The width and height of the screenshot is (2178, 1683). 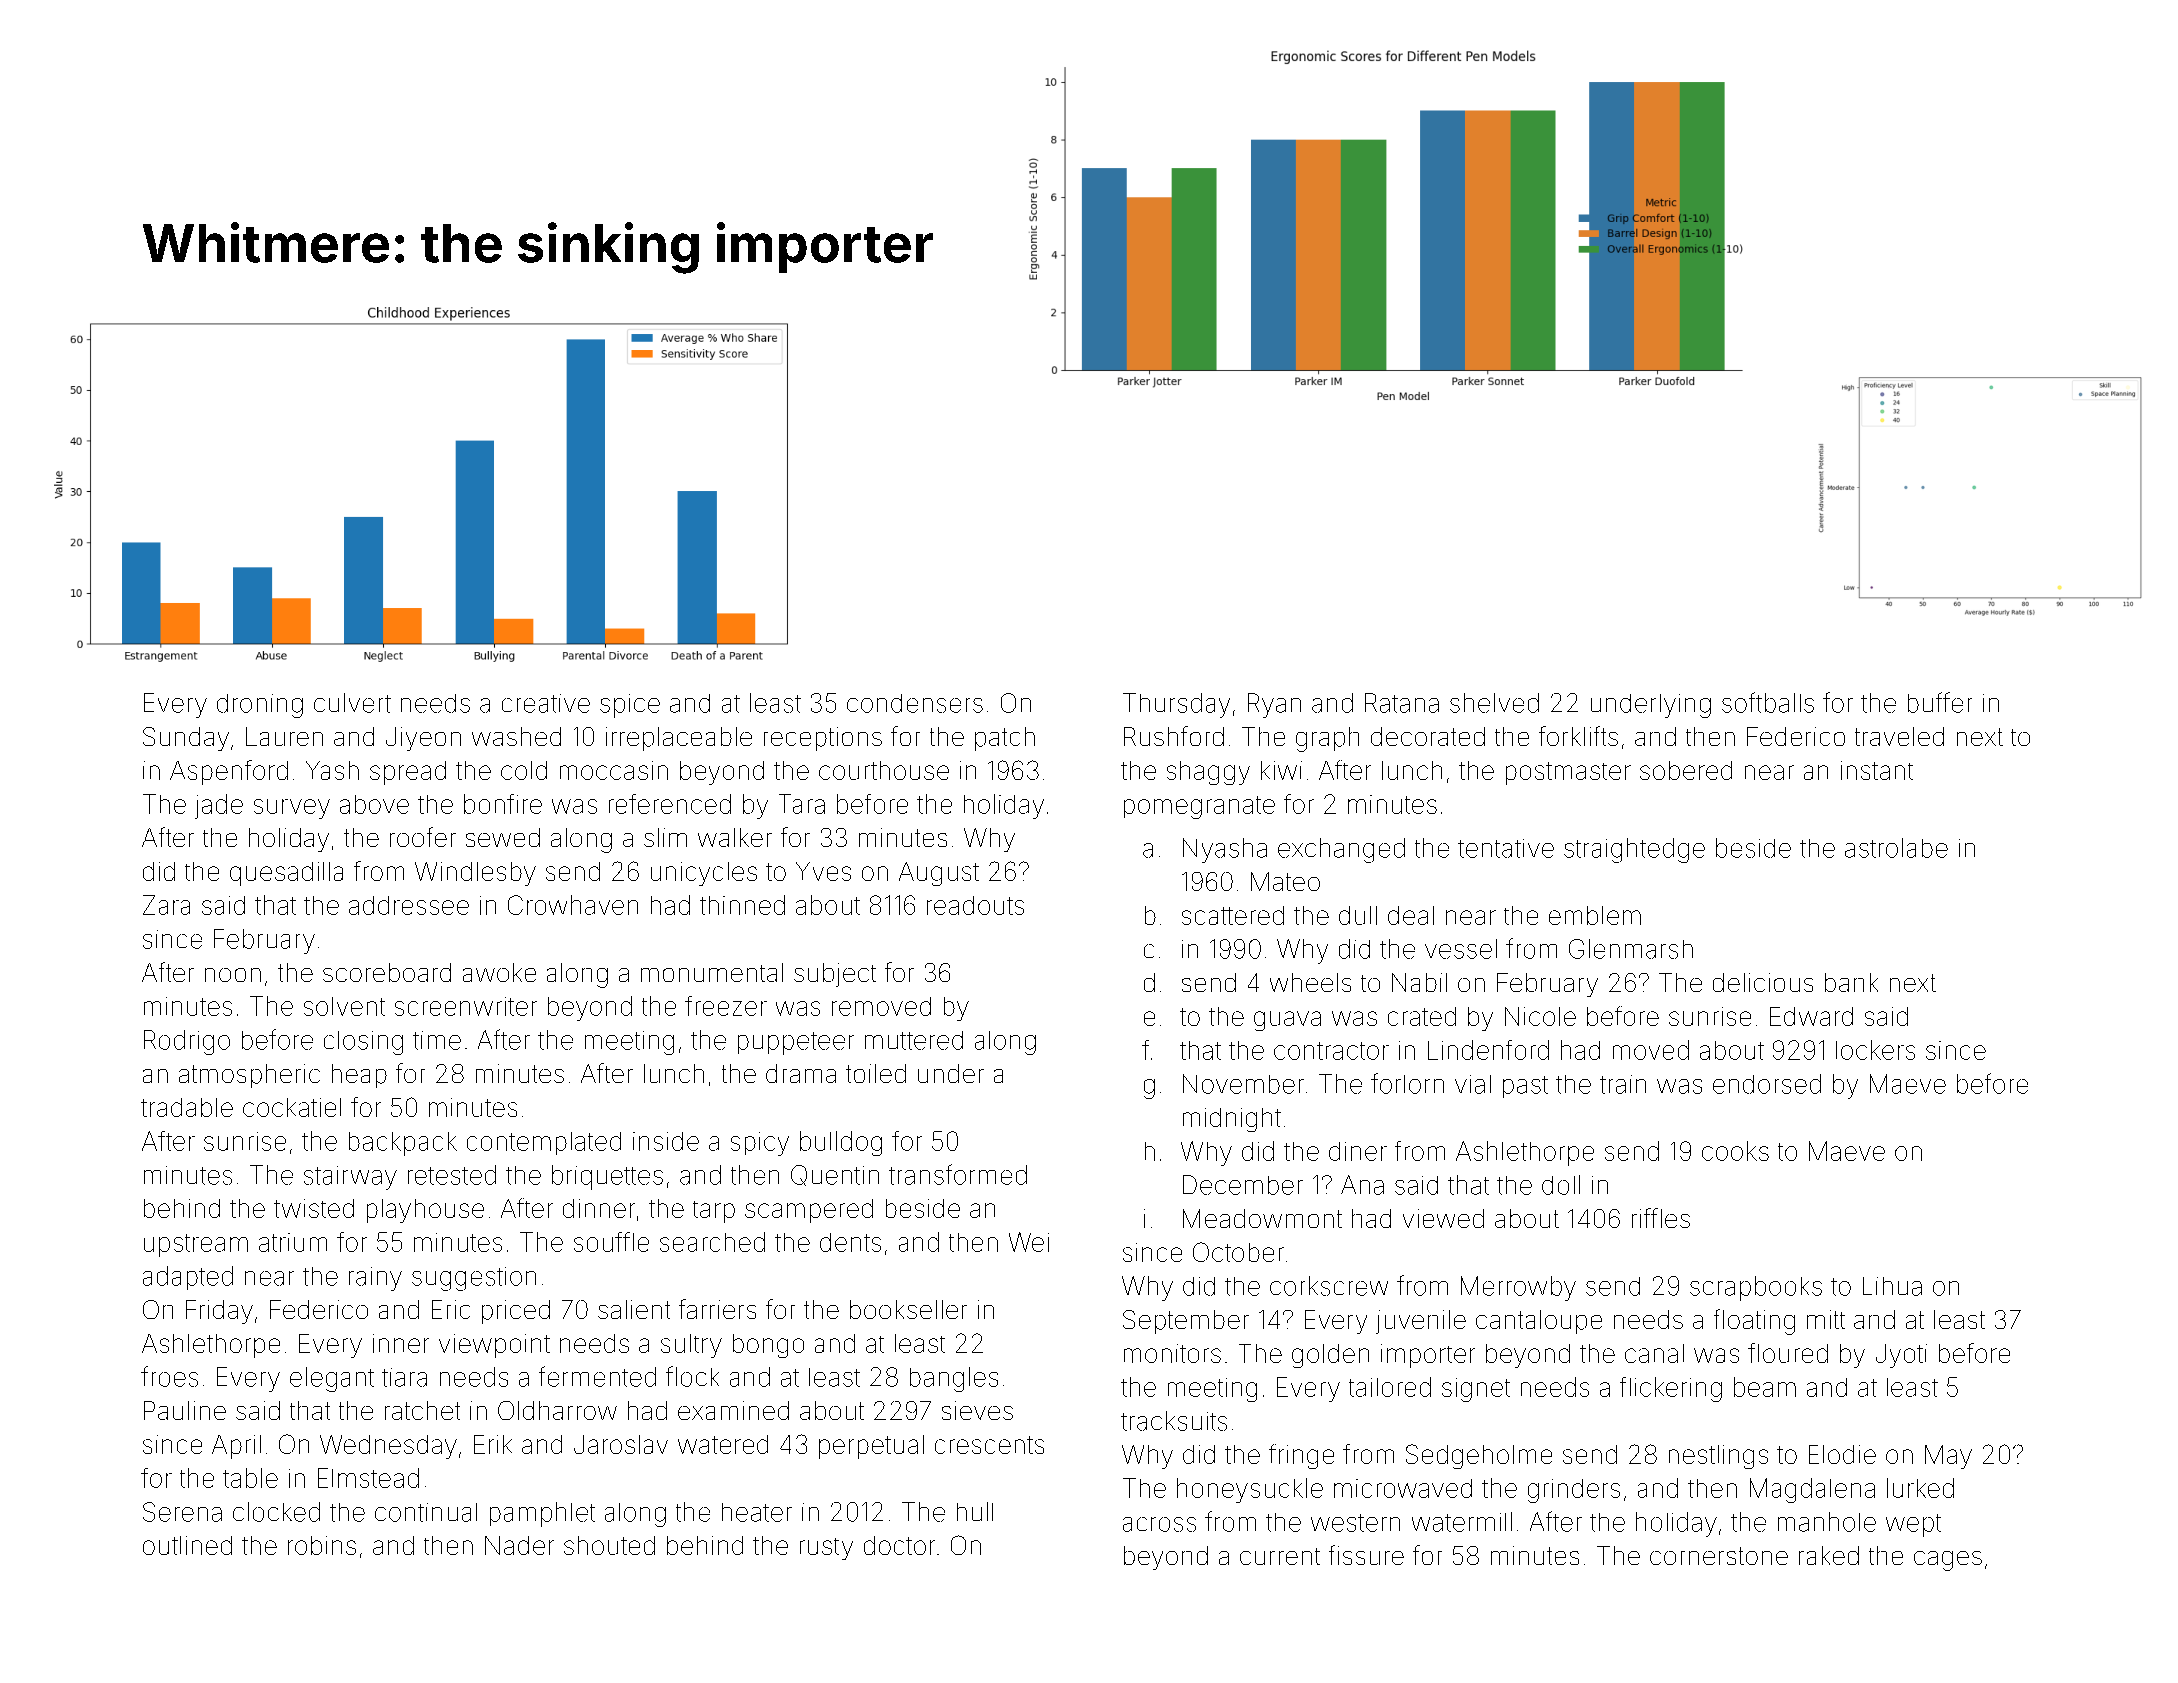 What do you see at coordinates (597, 1376) in the screenshot?
I see `fermented` at bounding box center [597, 1376].
